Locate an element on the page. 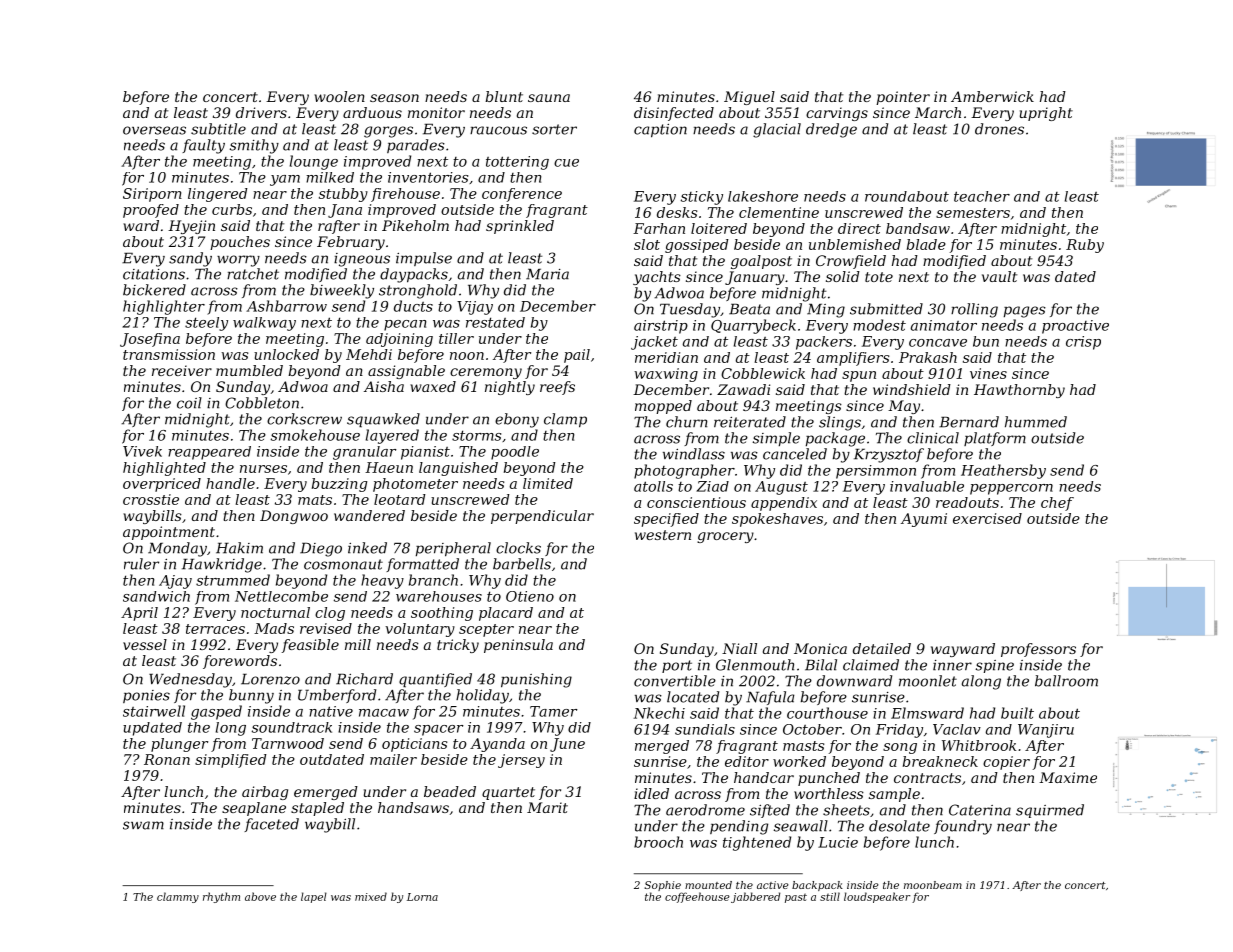  Amberwick is located at coordinates (992, 96).
